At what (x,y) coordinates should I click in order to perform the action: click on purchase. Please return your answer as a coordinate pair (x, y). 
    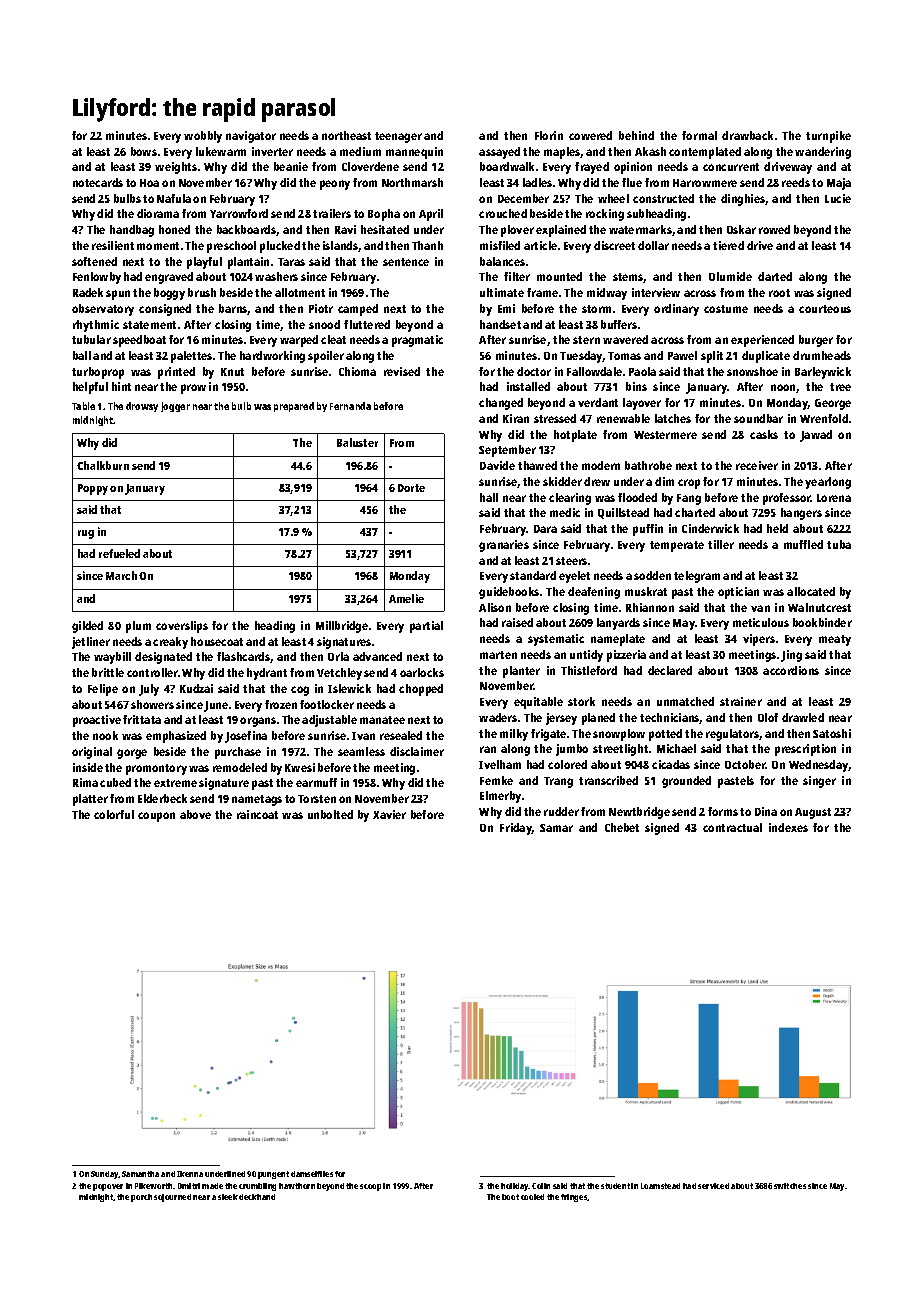
    Looking at the image, I should click on (238, 753).
